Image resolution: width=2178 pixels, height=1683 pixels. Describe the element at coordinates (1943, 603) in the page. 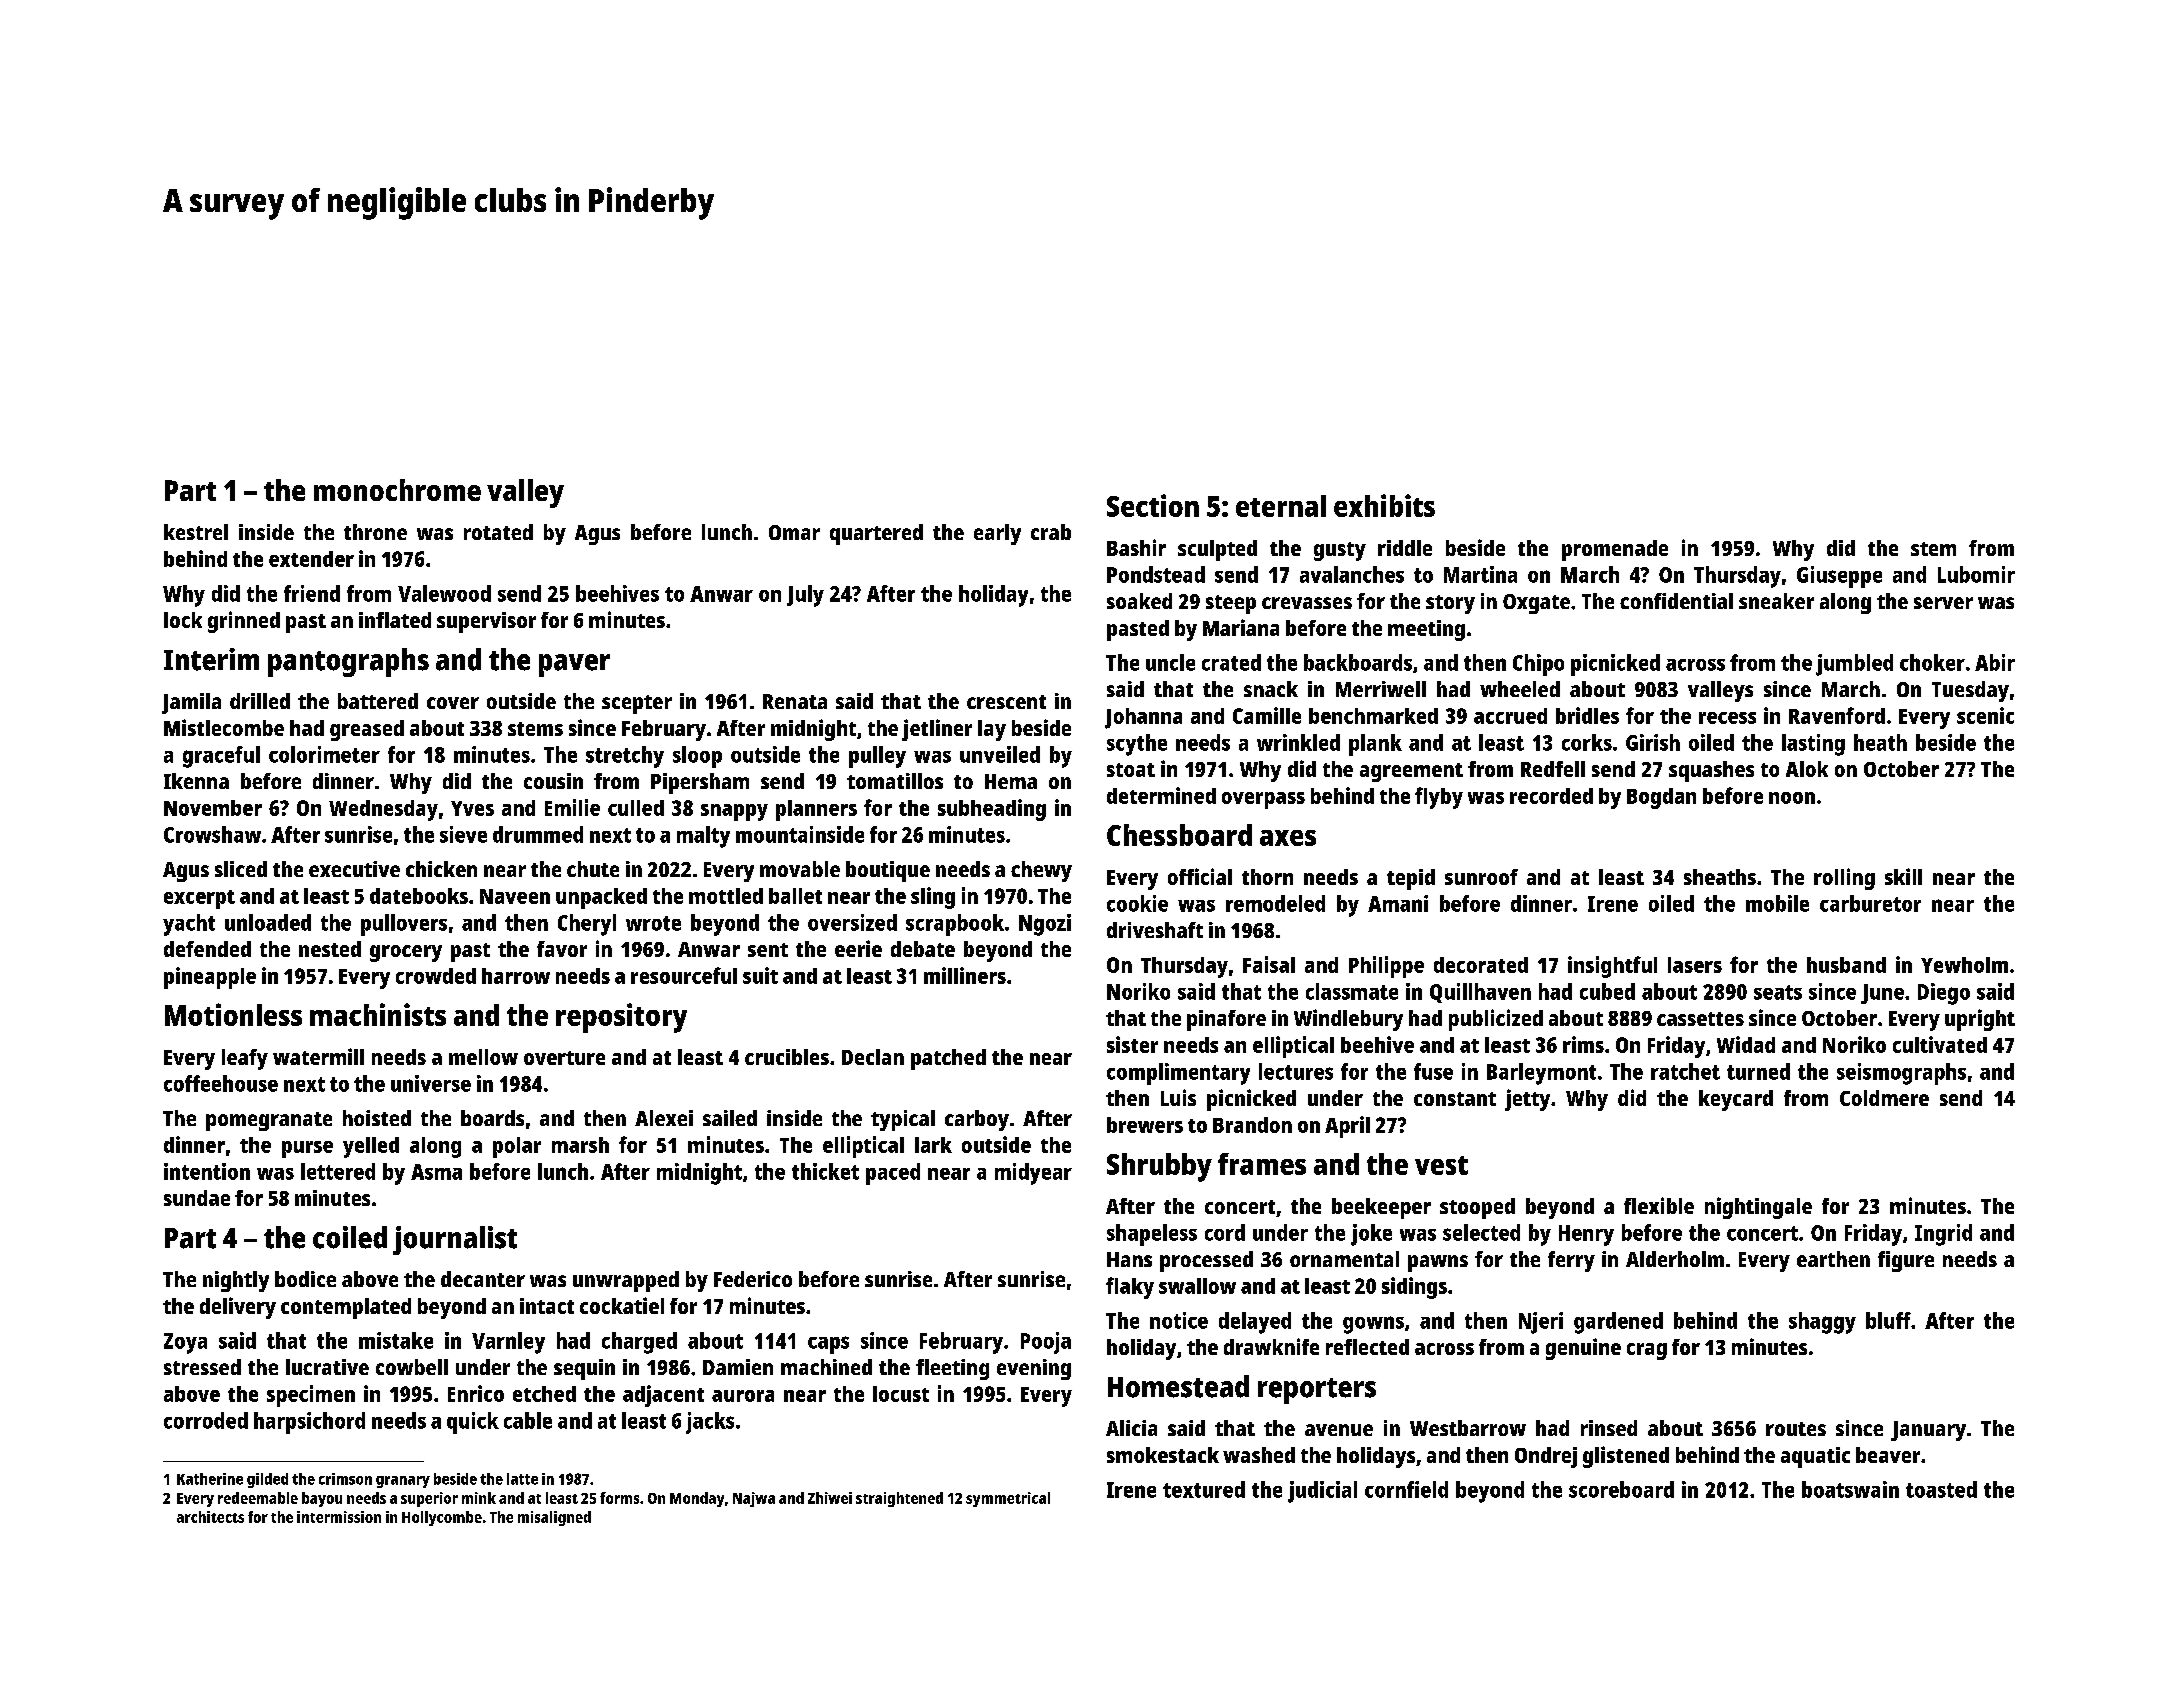

I see `server` at that location.
